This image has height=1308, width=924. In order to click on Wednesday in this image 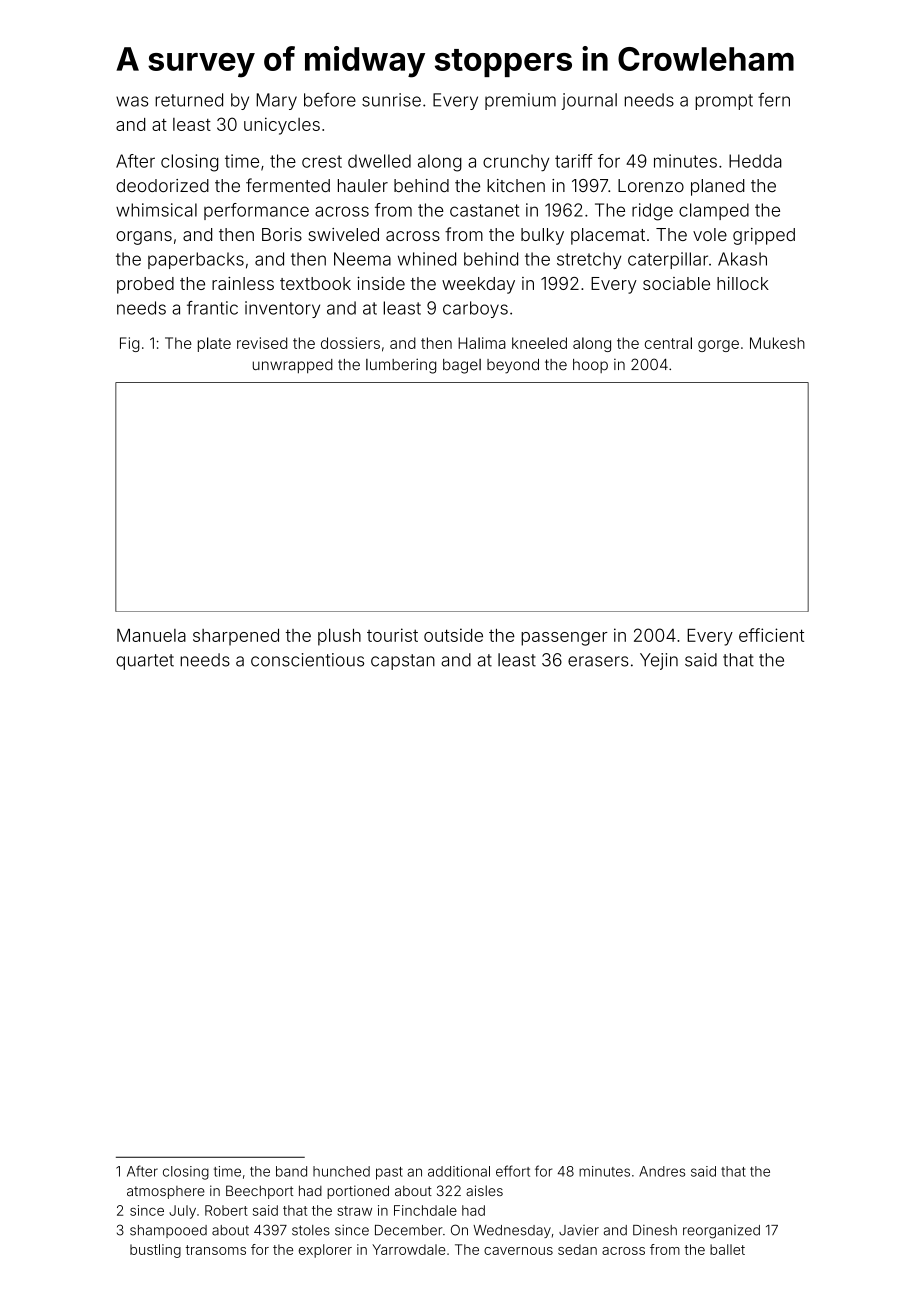, I will do `click(512, 1231)`.
